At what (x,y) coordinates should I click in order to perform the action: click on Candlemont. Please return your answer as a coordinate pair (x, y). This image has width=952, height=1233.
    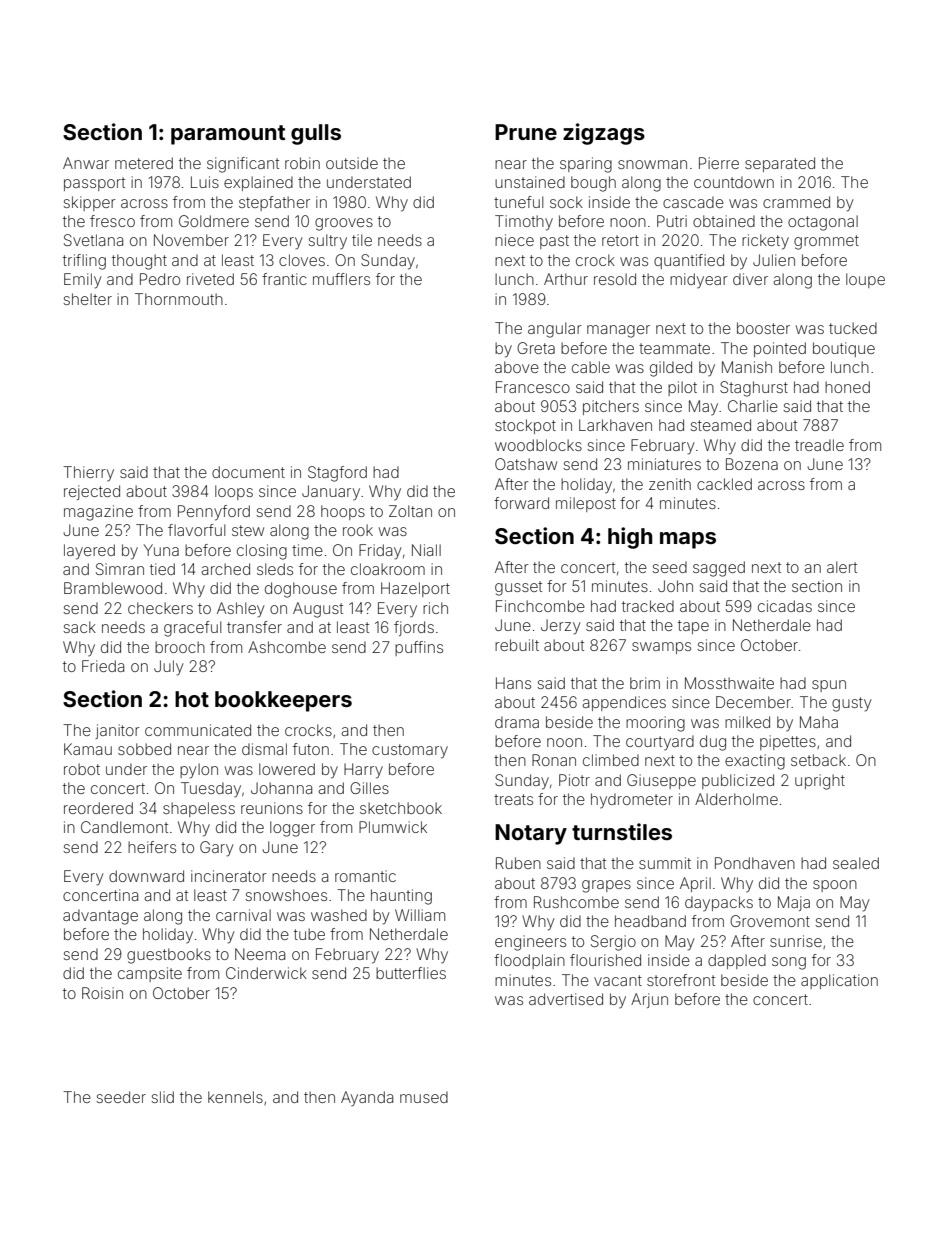
    Looking at the image, I should click on (124, 827).
